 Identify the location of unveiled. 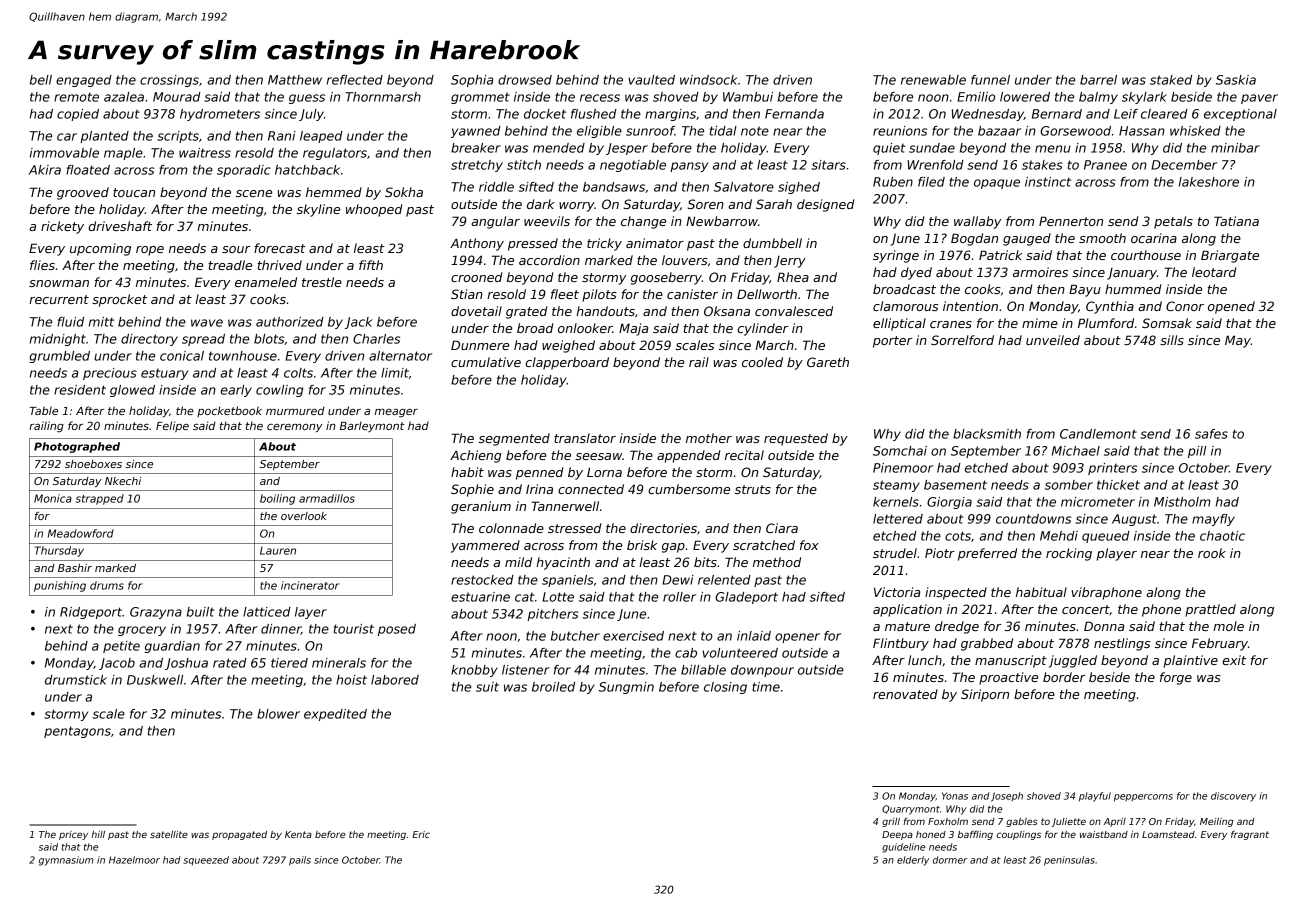
(1053, 340).
